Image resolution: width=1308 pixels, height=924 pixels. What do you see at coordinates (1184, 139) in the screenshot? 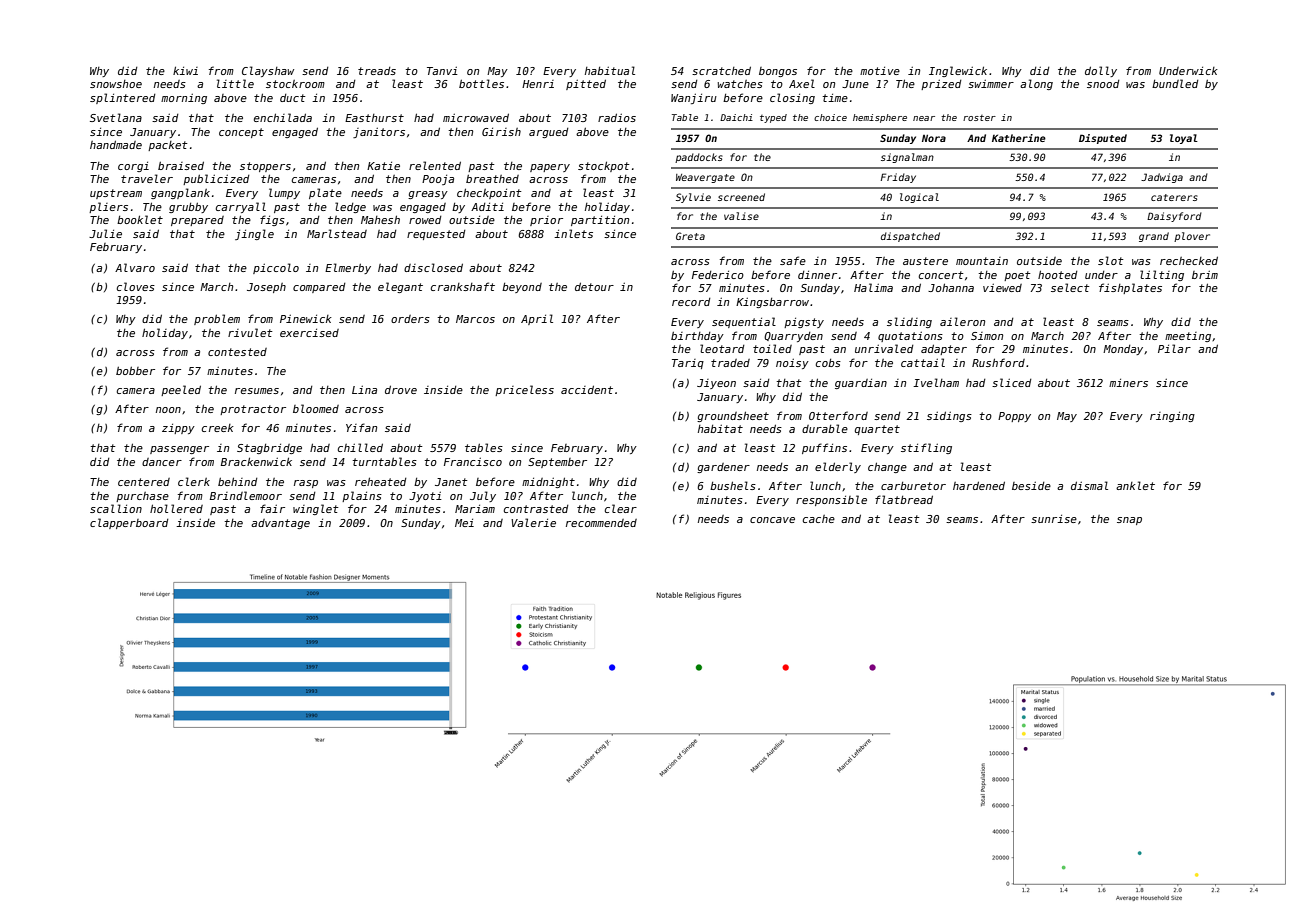
I see `loyal` at bounding box center [1184, 139].
